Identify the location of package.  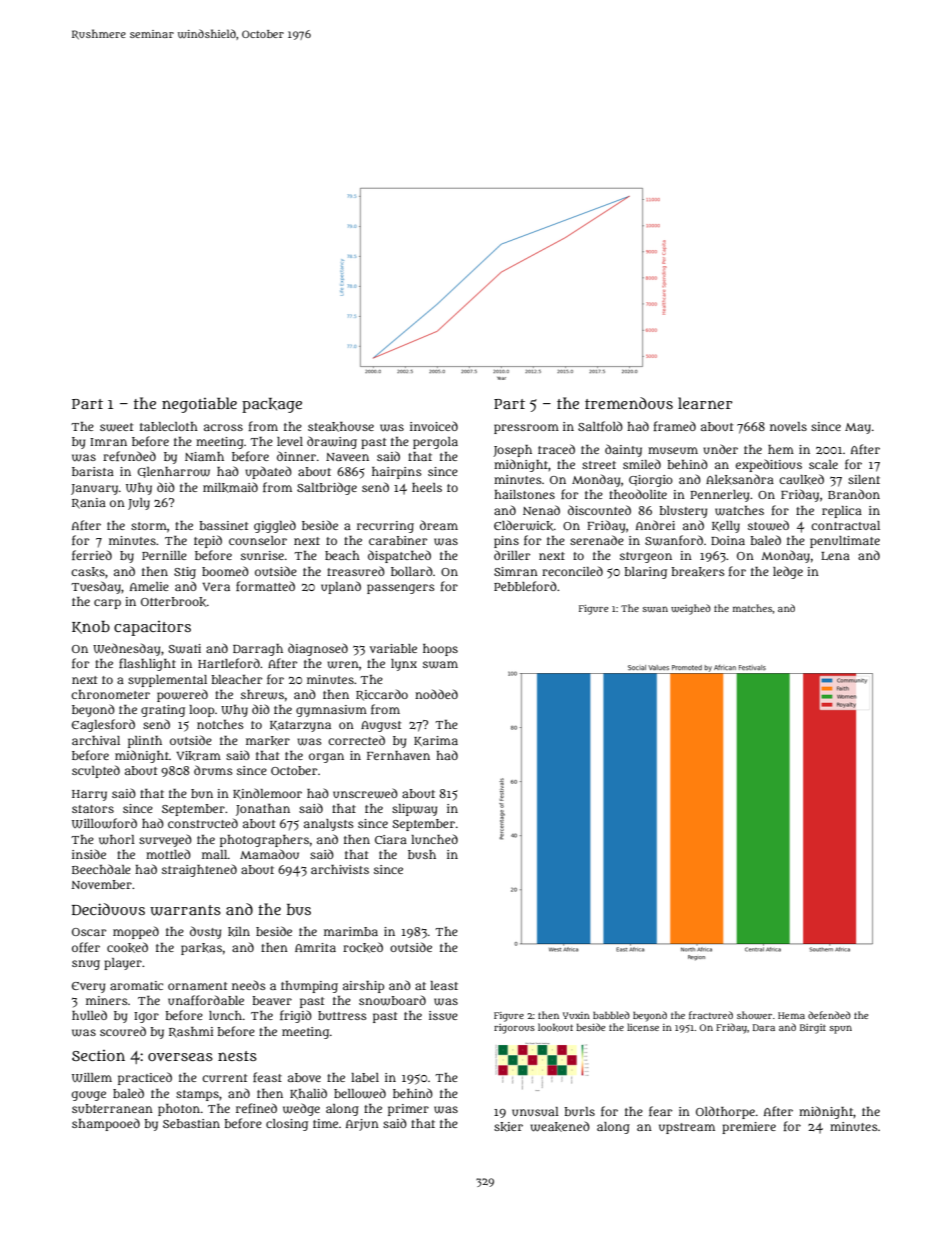
(272, 405).
